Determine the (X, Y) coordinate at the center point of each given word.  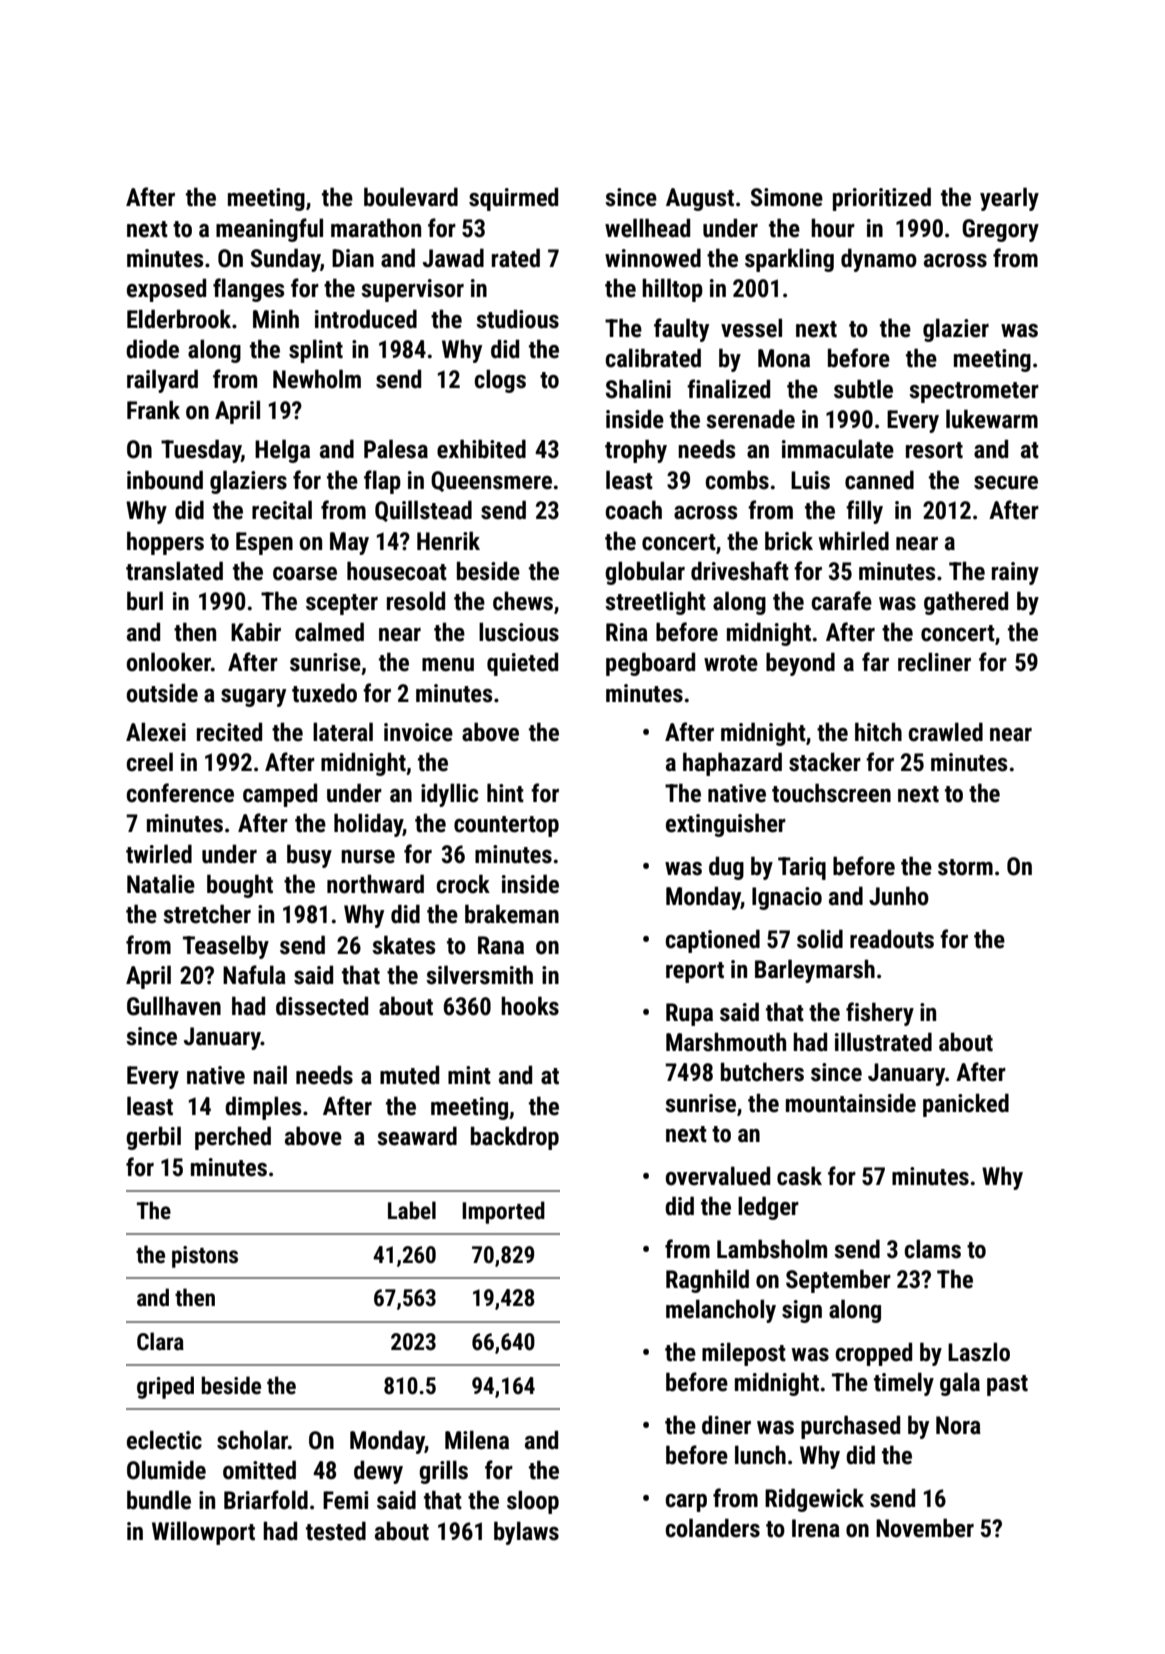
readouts (892, 939)
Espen (264, 543)
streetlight (655, 603)
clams (932, 1249)
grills (443, 1472)
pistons (205, 1257)
